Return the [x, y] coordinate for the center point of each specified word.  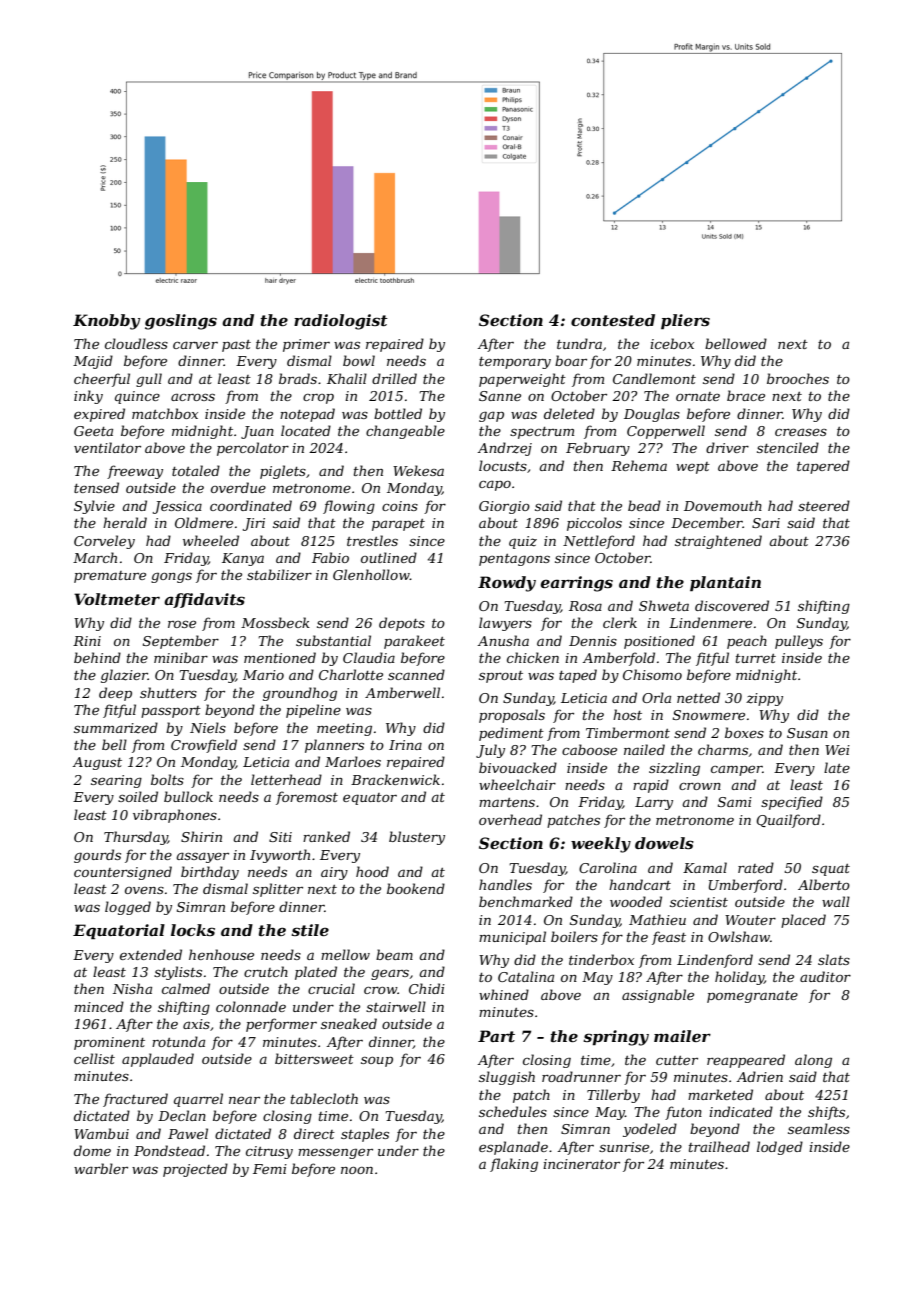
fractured [135, 1100]
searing [116, 781]
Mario [263, 675]
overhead [510, 819]
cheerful [102, 380]
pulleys [799, 642]
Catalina [526, 976]
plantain [725, 584]
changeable [405, 432]
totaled [196, 470]
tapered [823, 467]
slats [834, 959]
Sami [735, 802]
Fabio [330, 557]
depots [402, 624]
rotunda [178, 1041]
